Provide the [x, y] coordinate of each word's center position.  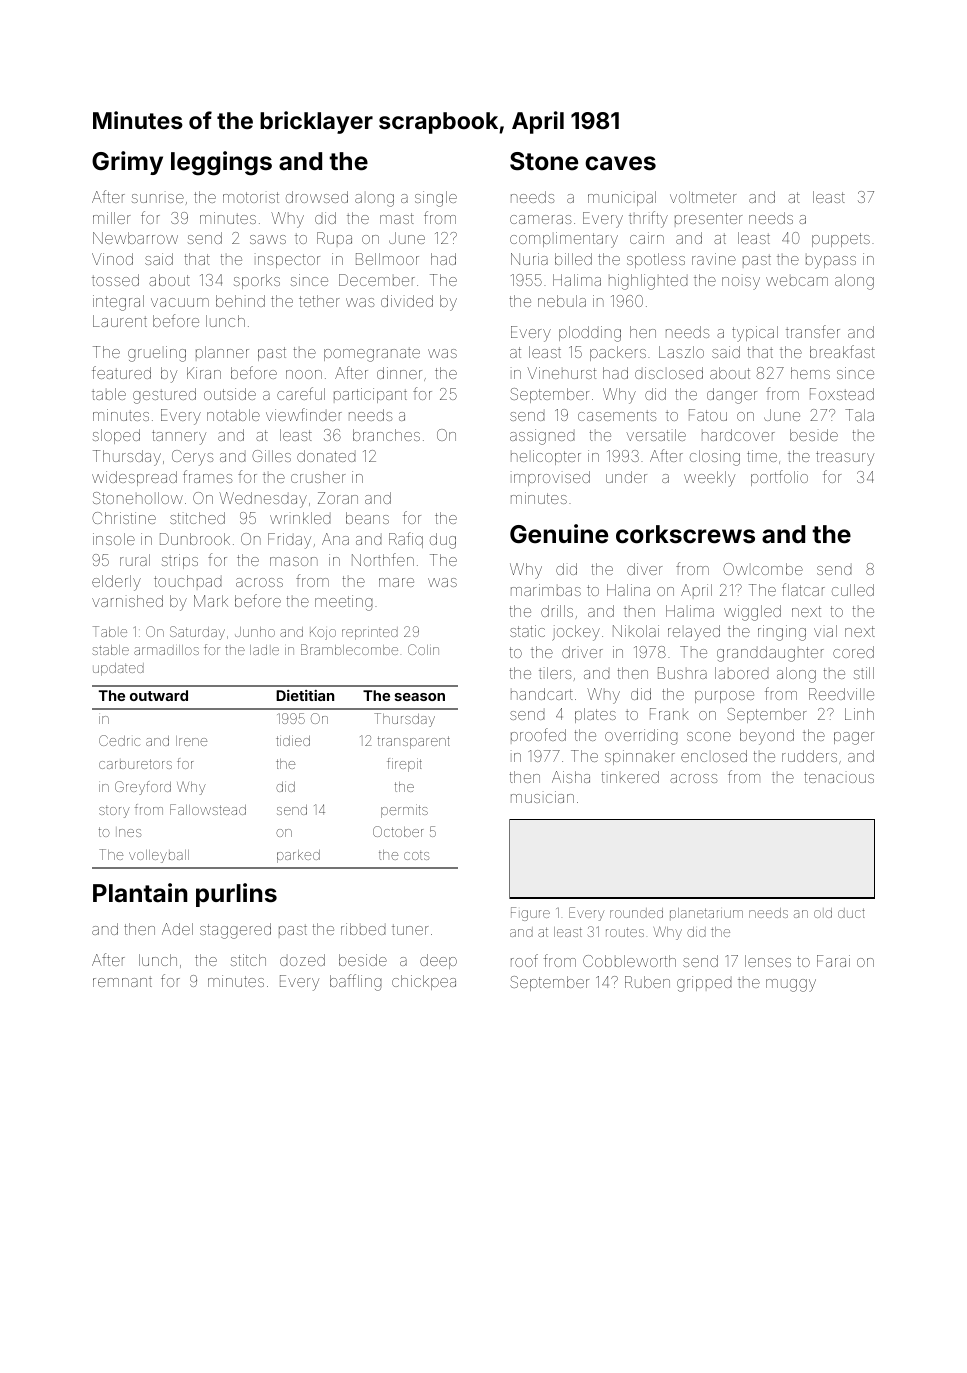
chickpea [424, 982]
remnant [122, 981]
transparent [414, 742]
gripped [704, 984]
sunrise [158, 198]
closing [715, 458]
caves [620, 163]
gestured [164, 396]
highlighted [648, 282]
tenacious [839, 777]
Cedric [119, 740]
